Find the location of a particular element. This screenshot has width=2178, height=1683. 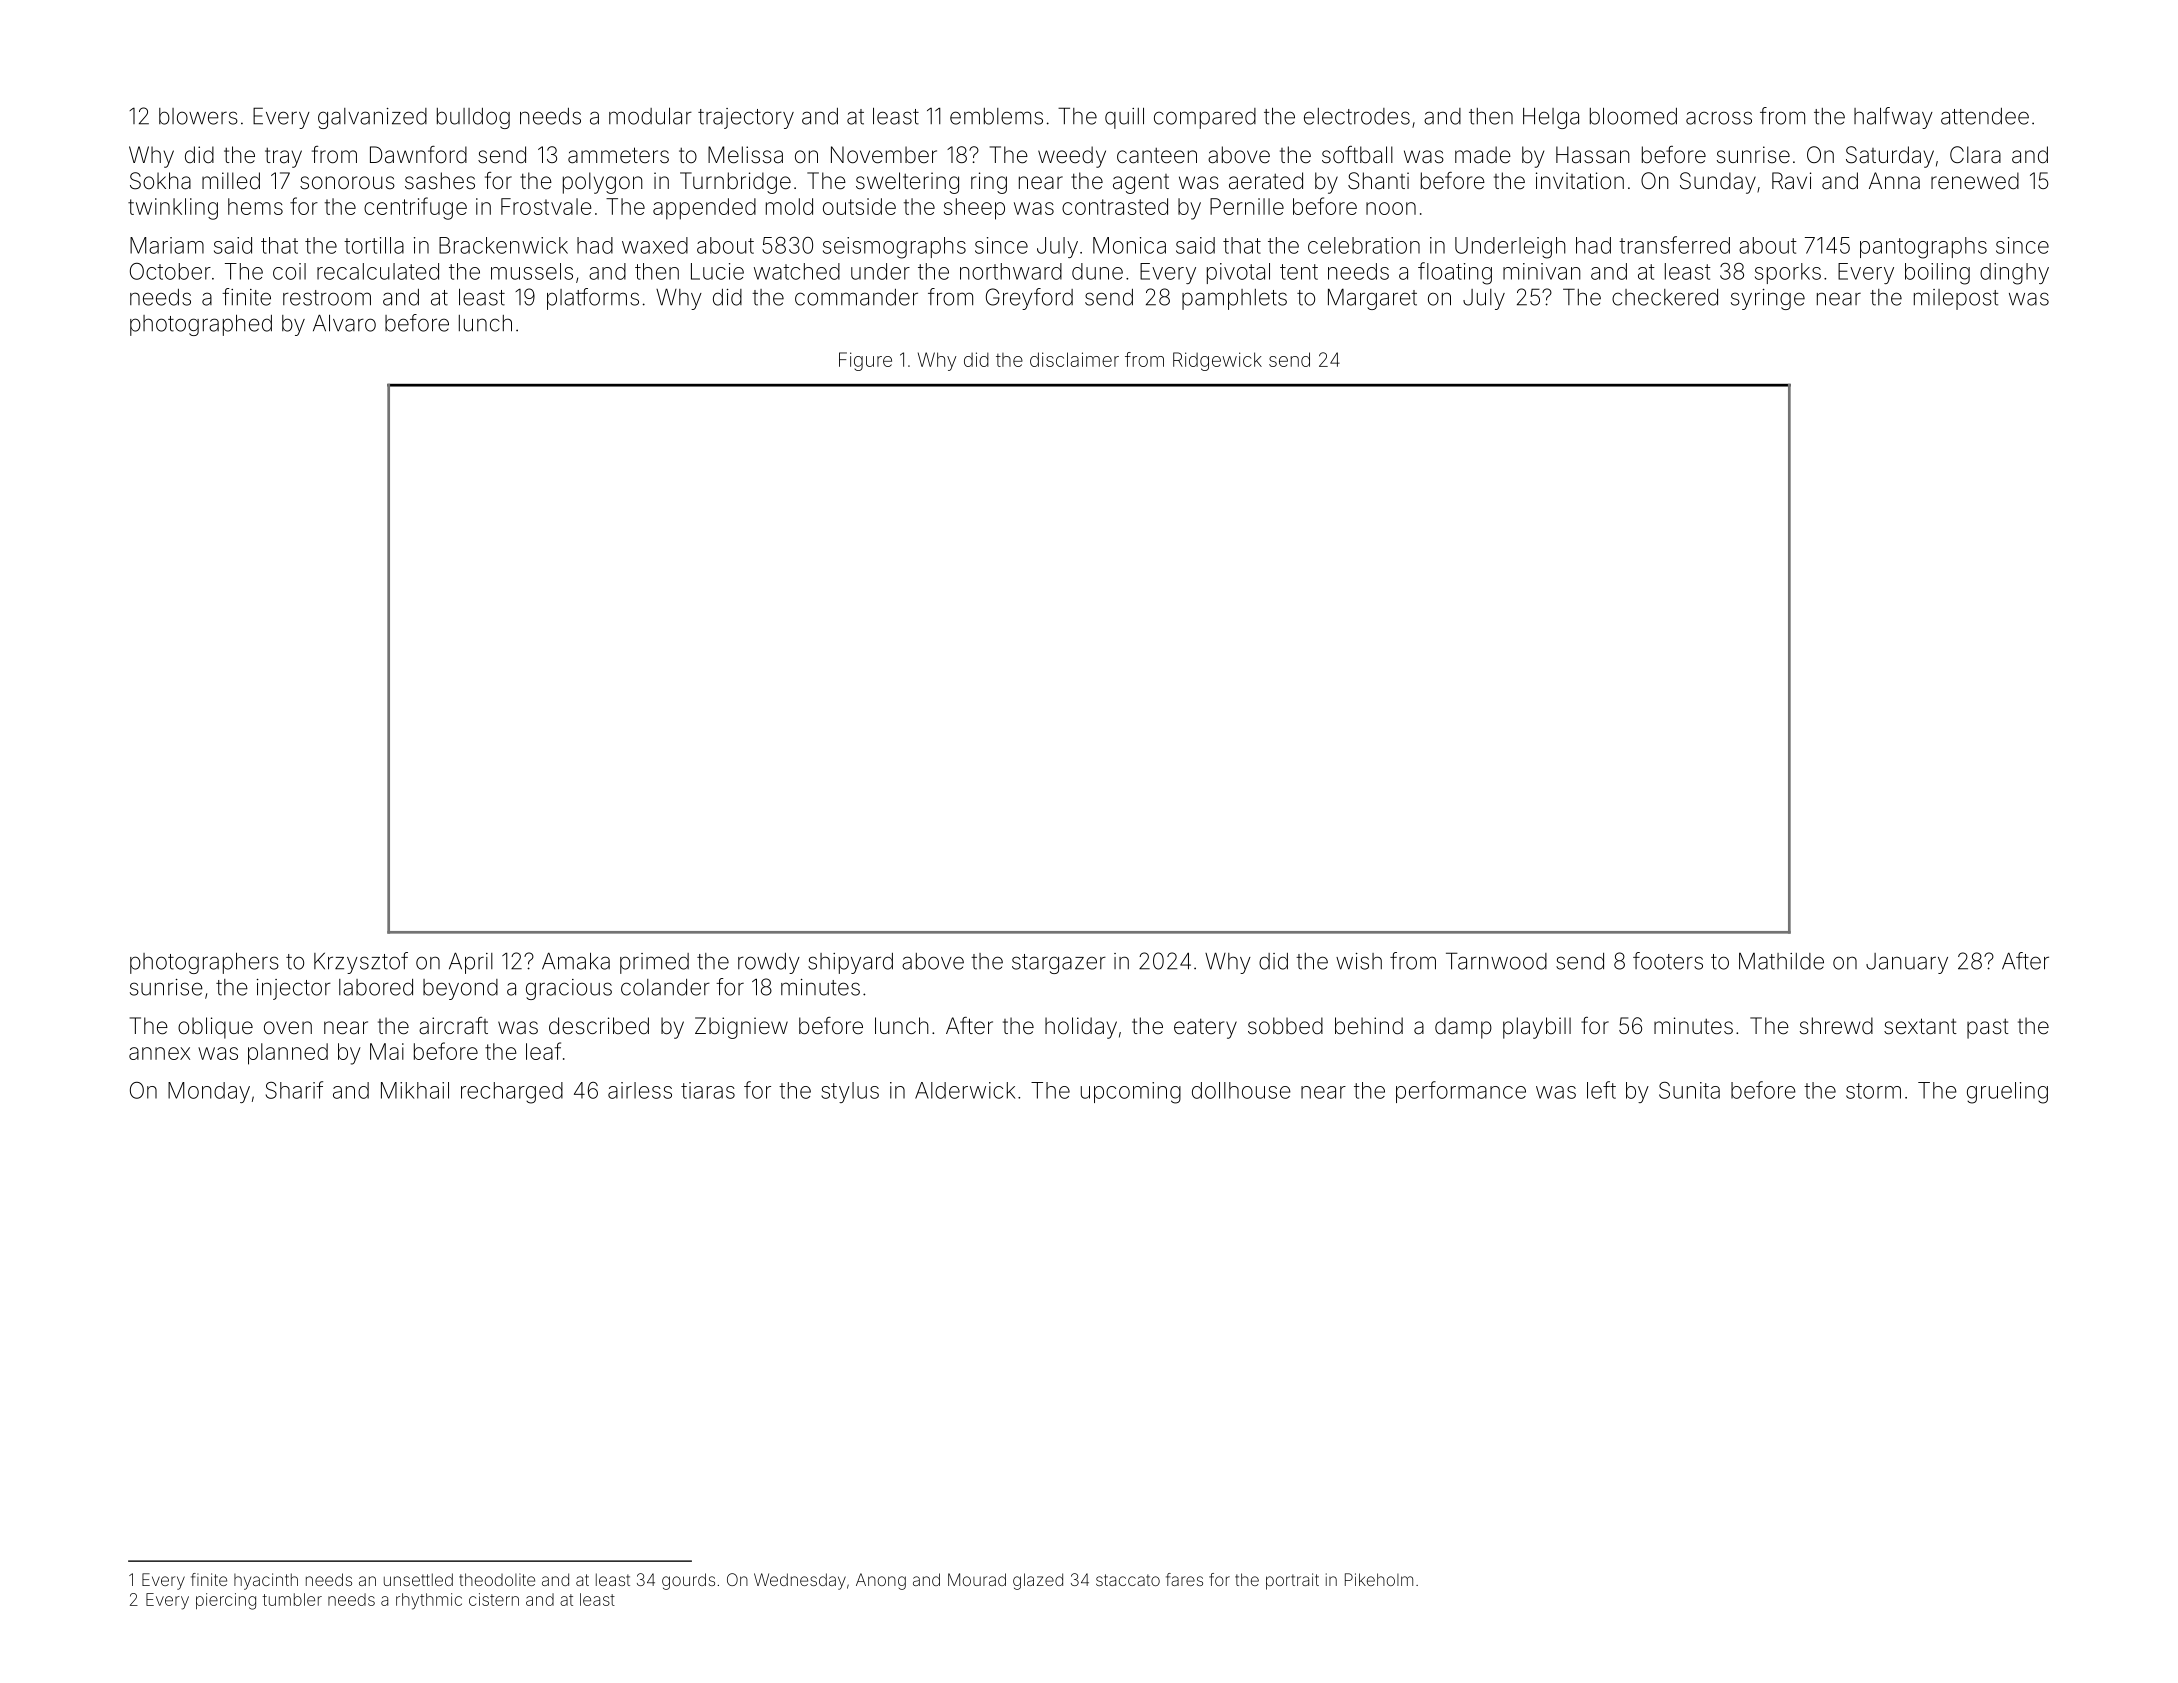

milepost is located at coordinates (1956, 299).
